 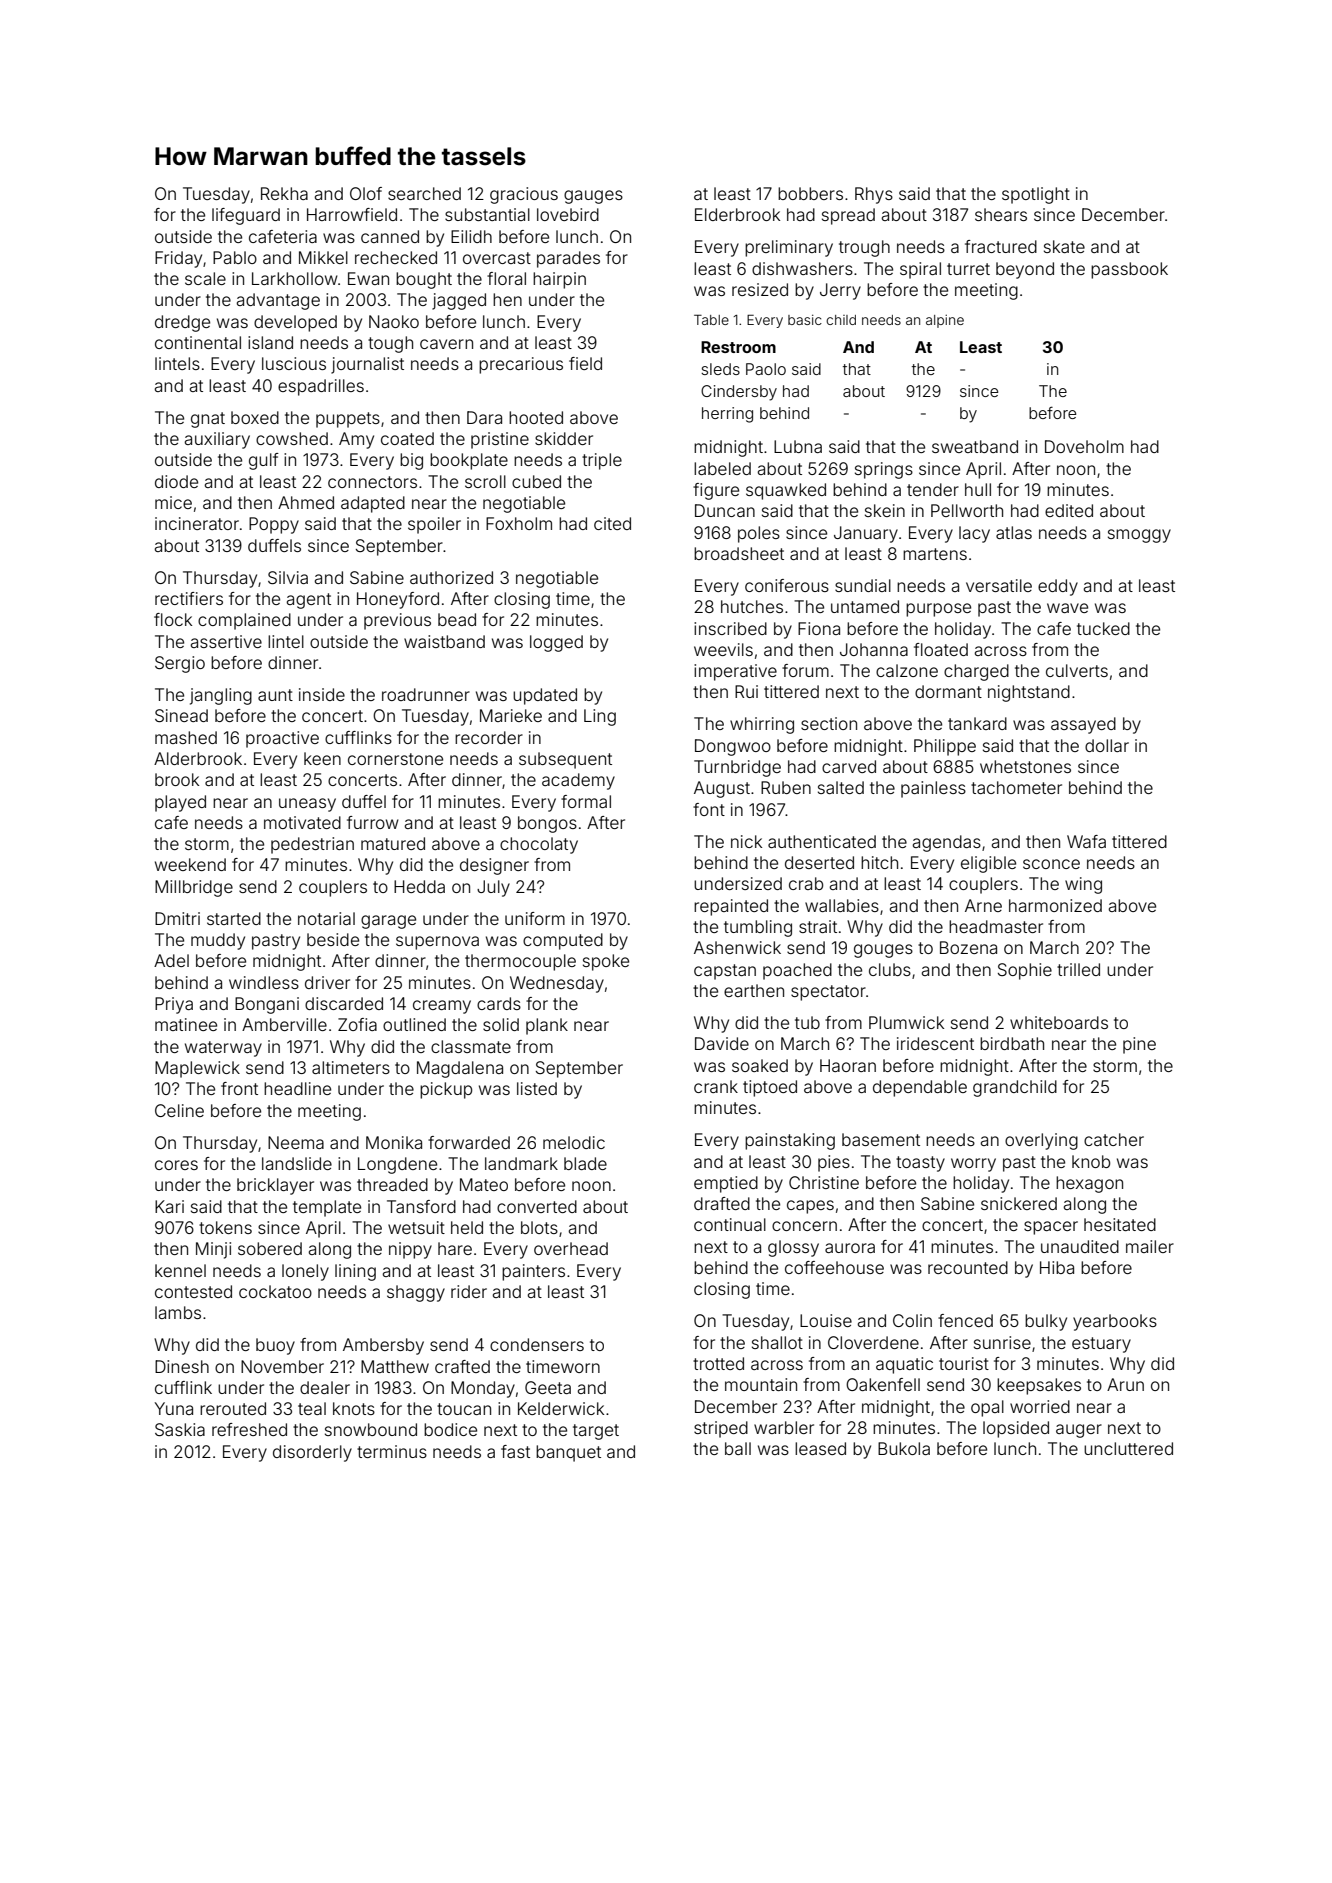 I want to click on ball, so click(x=738, y=1448).
